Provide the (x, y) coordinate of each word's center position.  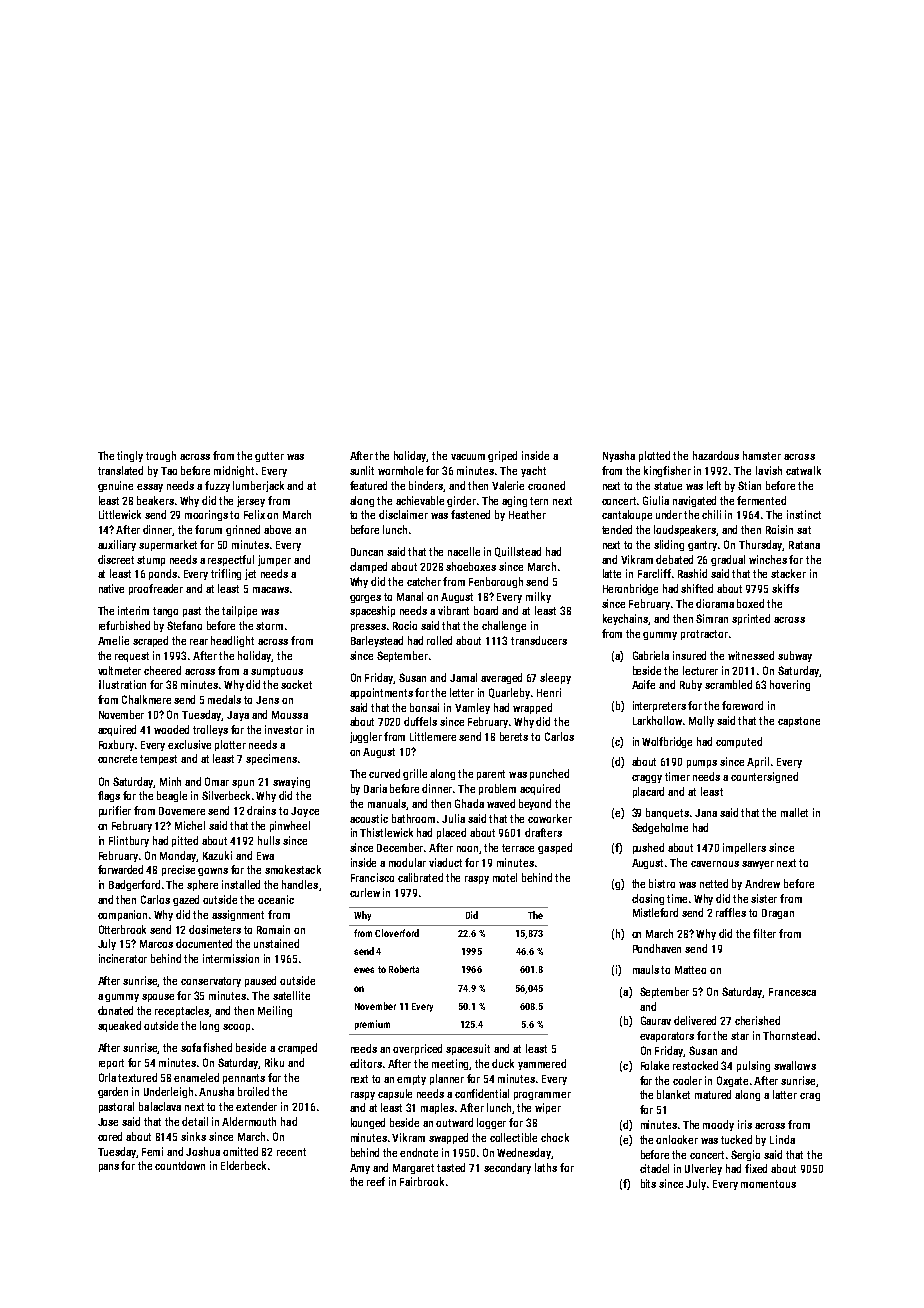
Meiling (275, 1011)
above (277, 529)
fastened (470, 514)
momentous (768, 1184)
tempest (158, 760)
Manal (410, 596)
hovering (790, 685)
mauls (646, 969)
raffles (731, 912)
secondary (507, 1168)
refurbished (124, 625)
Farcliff (654, 573)
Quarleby (509, 693)
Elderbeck (243, 1165)
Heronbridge (630, 589)
